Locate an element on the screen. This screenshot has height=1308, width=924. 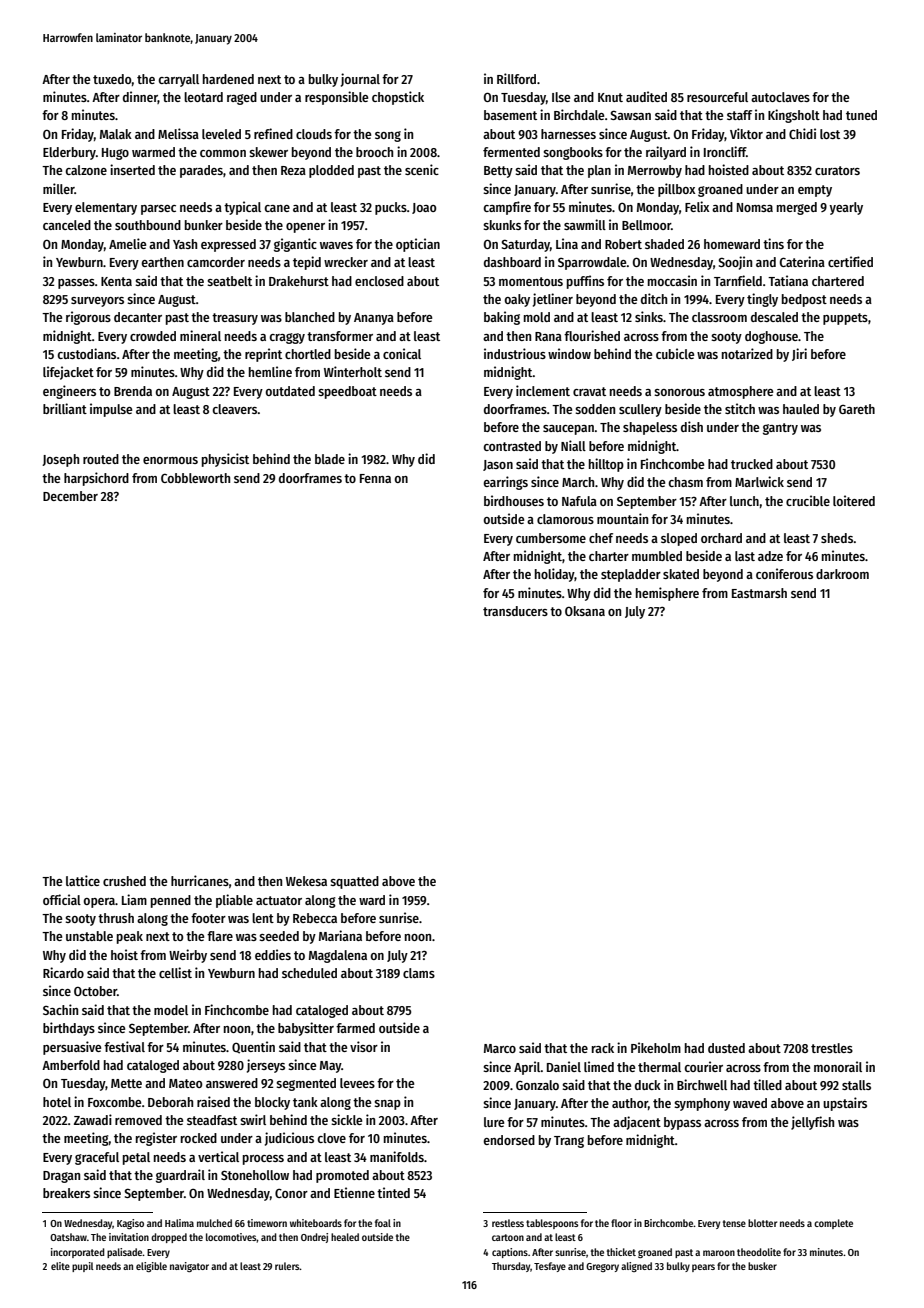
squatted is located at coordinates (354, 882).
